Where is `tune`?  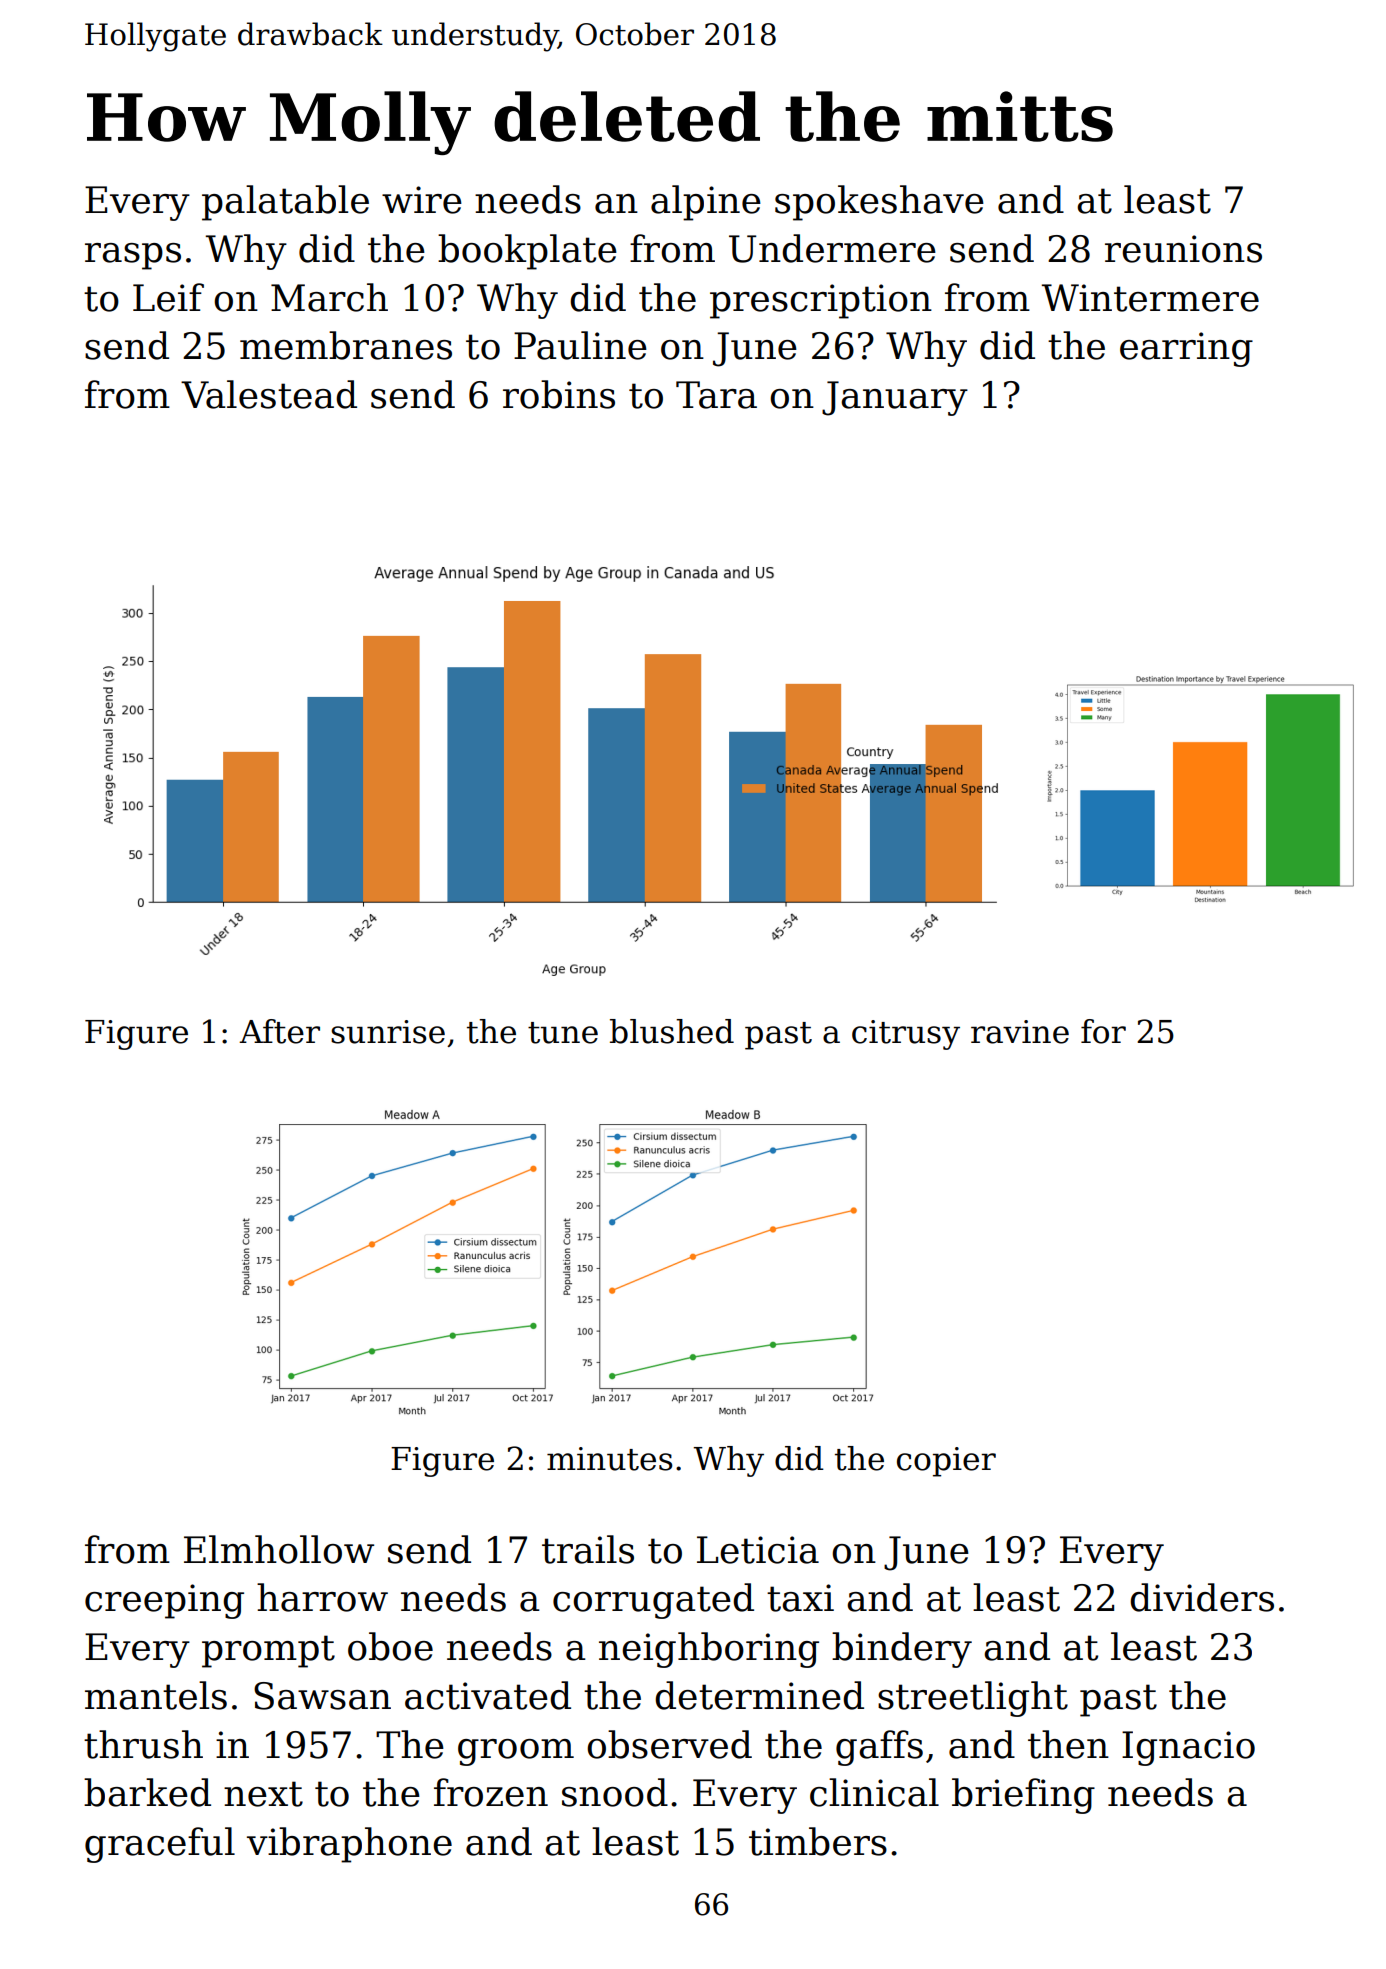 tune is located at coordinates (563, 1033).
